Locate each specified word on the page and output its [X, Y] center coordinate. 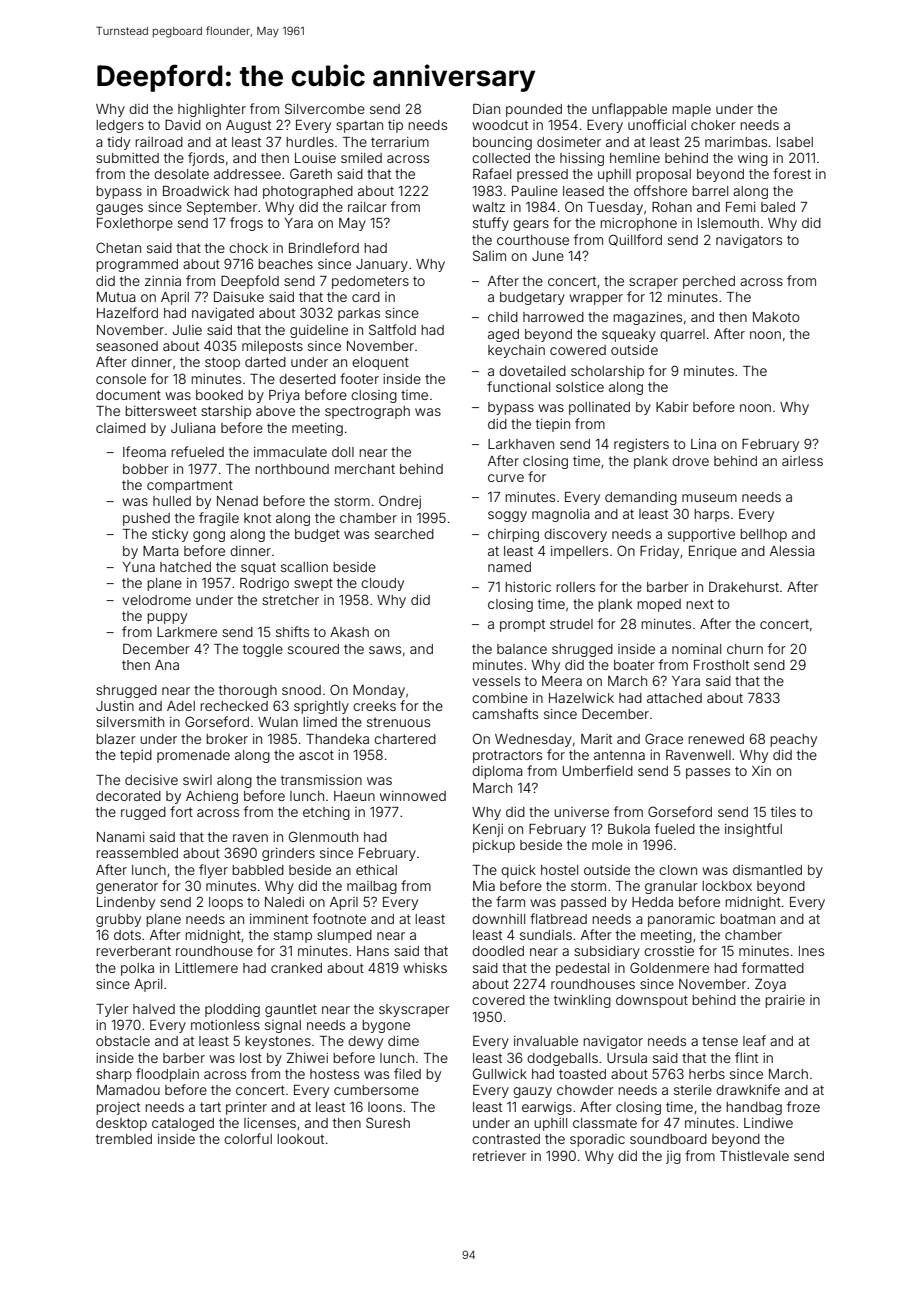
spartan [359, 126]
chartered [405, 739]
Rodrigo [264, 584]
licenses [270, 1123]
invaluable [546, 1041]
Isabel [795, 142]
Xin [761, 771]
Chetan [118, 247]
